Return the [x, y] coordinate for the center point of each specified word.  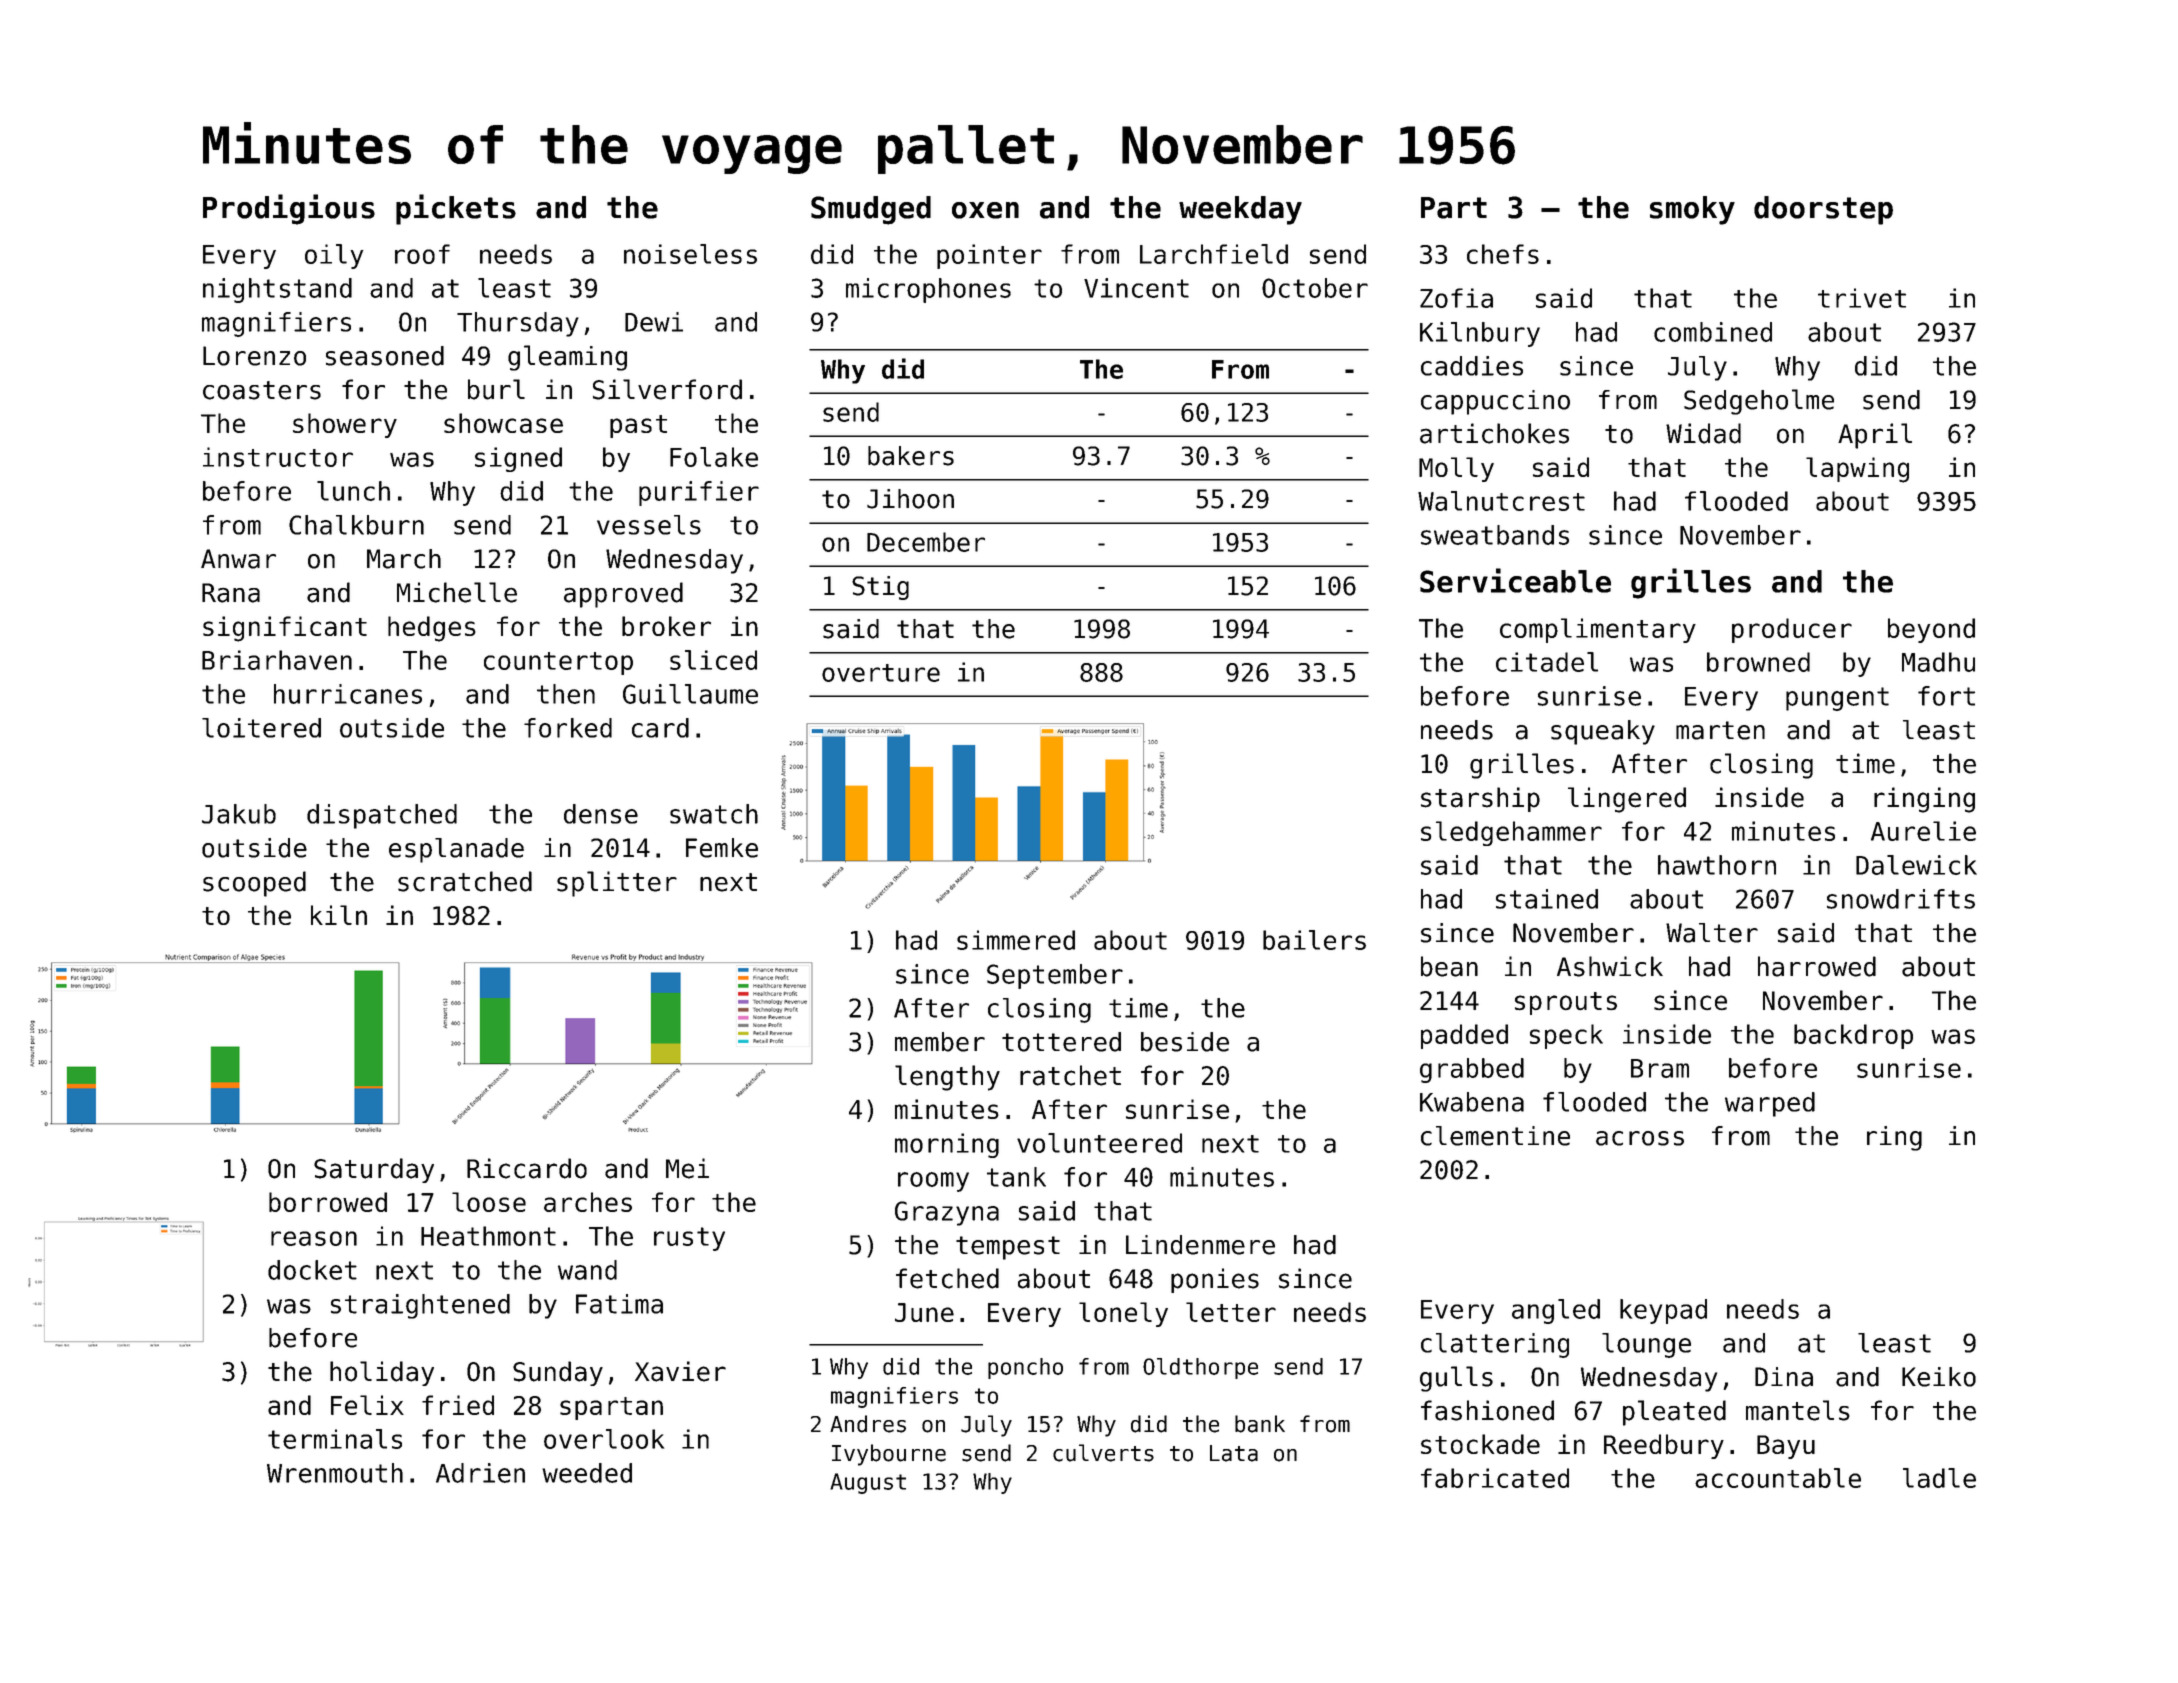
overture [881, 673]
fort [1946, 696]
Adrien [480, 1473]
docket [312, 1270]
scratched [465, 881]
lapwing [1857, 470]
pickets [456, 209]
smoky [1692, 210]
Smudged [871, 210]
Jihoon [910, 499]
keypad [1663, 1311]
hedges [432, 629]
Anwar [238, 559]
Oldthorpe [1200, 1368]
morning [947, 1145]
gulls [1456, 1379]
